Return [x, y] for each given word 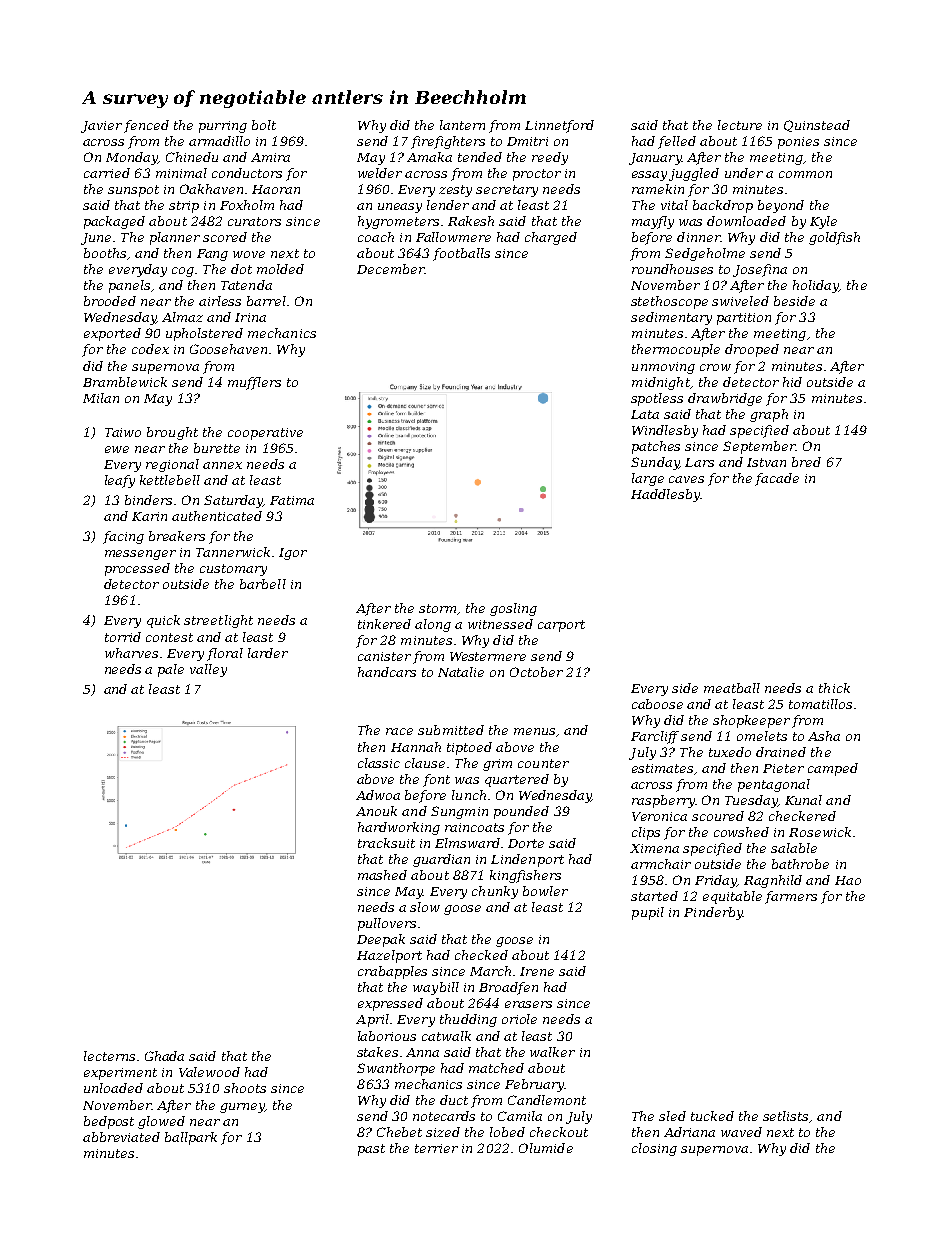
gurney [242, 1108]
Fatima [292, 500]
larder [268, 653]
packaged [114, 222]
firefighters [448, 142]
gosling [513, 609]
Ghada [164, 1056]
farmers [791, 897]
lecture [740, 125]
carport [561, 626]
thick [834, 688]
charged [551, 238]
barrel [266, 301]
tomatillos [820, 704]
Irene [537, 971]
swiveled [740, 301]
